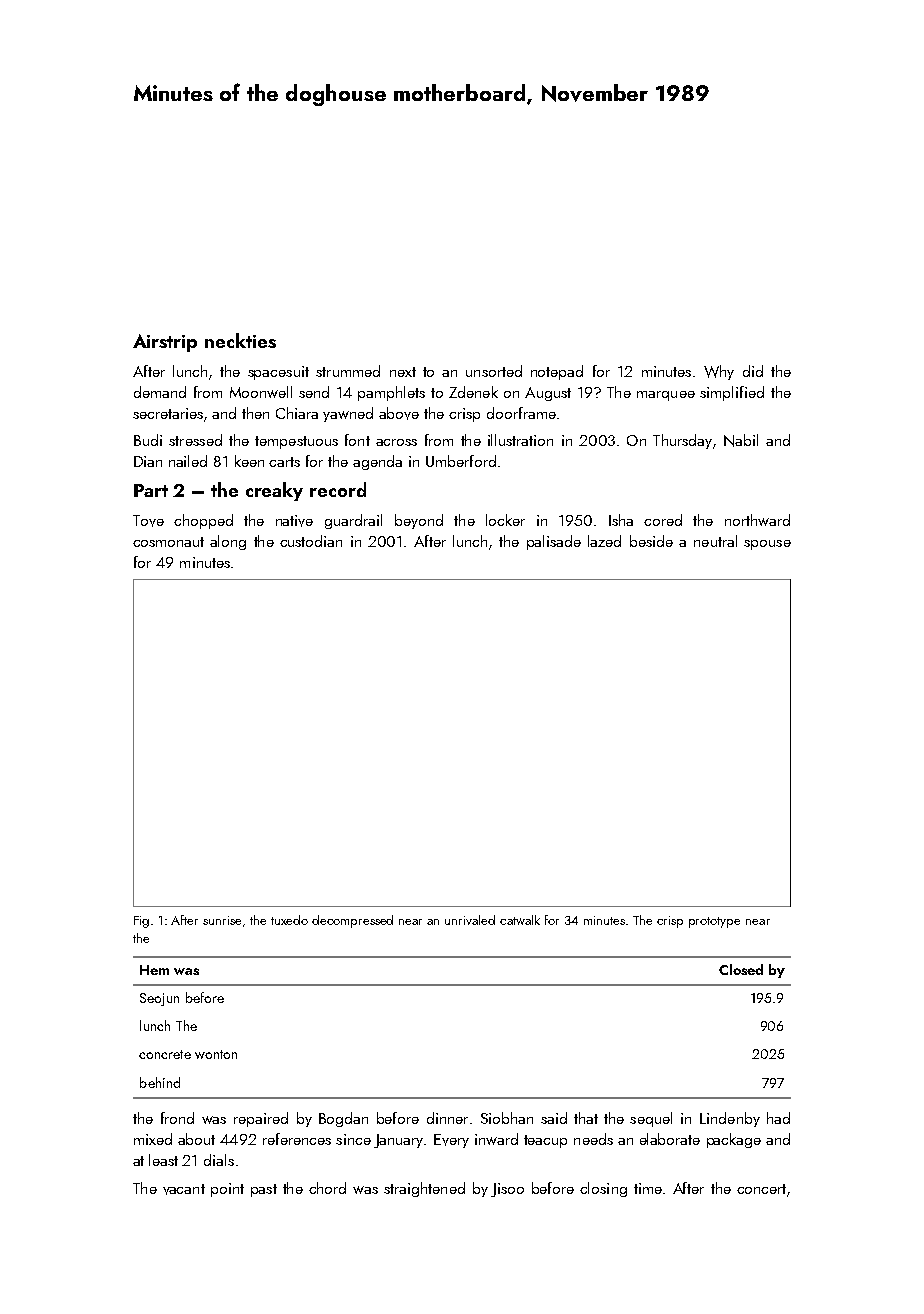  What do you see at coordinates (554, 542) in the page?
I see `palisade` at bounding box center [554, 542].
